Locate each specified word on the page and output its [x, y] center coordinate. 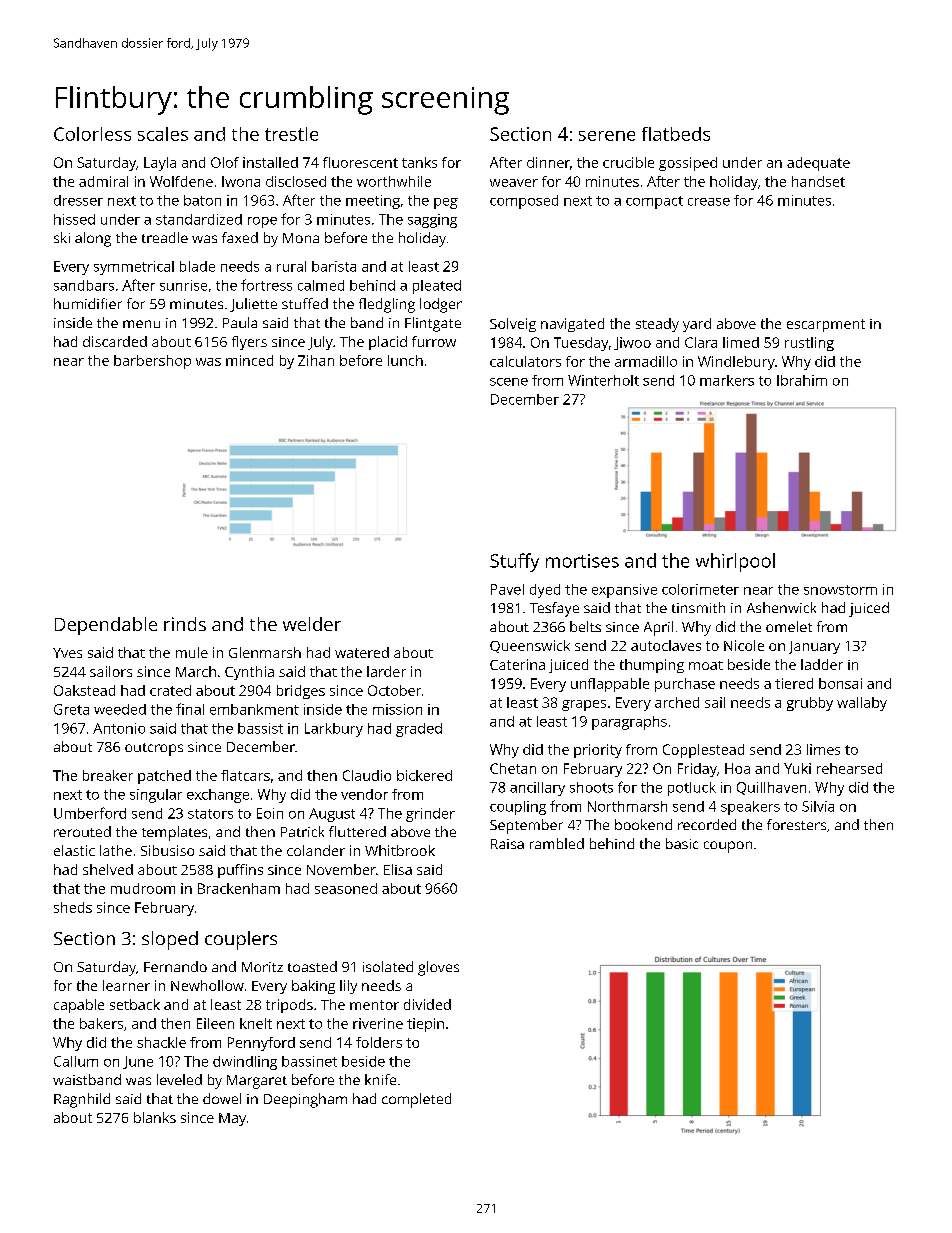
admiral [103, 181]
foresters [796, 824]
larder [386, 671]
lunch [405, 360]
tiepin [425, 1025]
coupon [728, 847]
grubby [810, 704]
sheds [73, 907]
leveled [179, 1079]
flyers [249, 343]
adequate [818, 164]
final [190, 709]
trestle [291, 134]
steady [657, 325]
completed [416, 1100]
